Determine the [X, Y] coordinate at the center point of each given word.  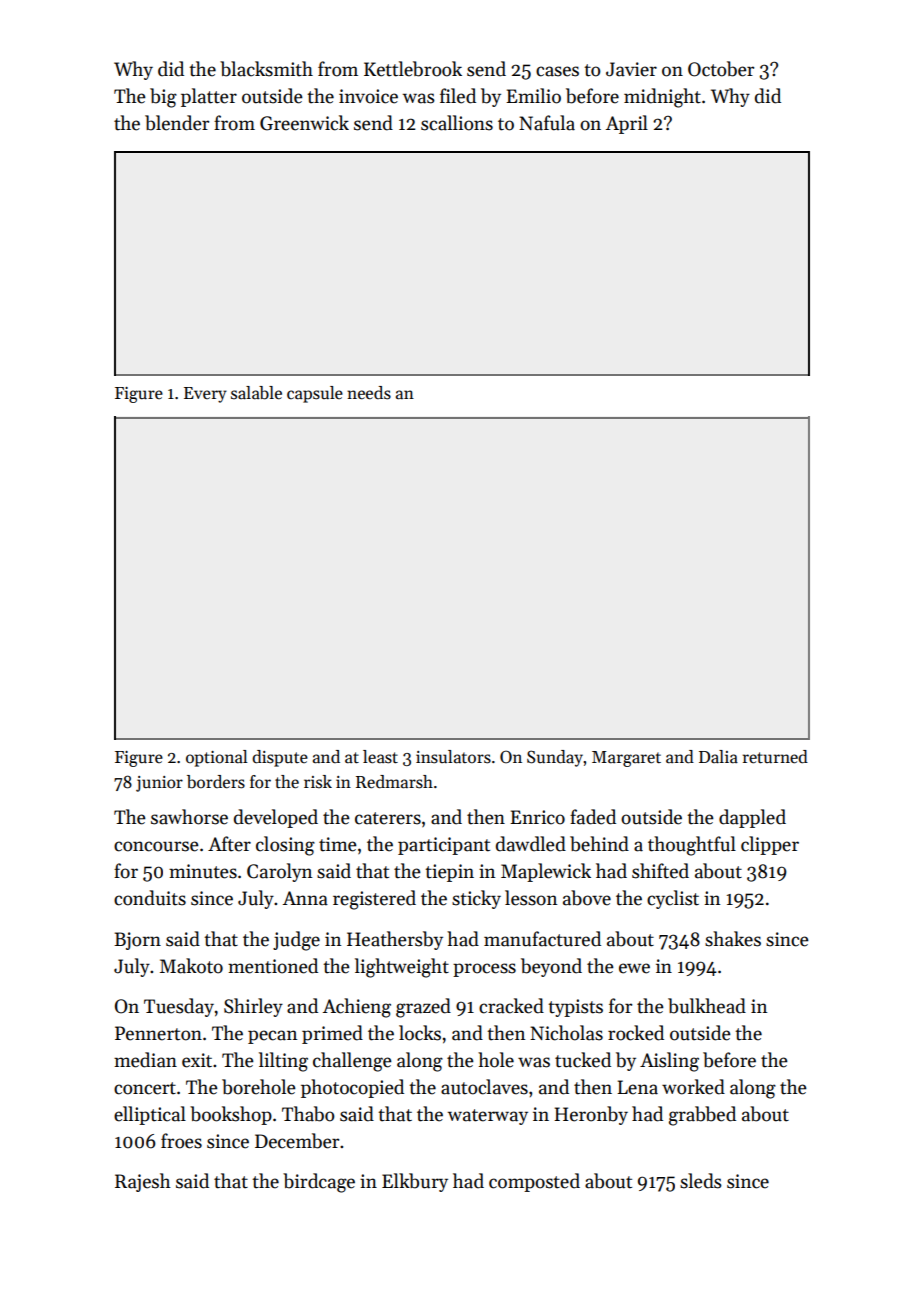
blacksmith [266, 69]
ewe [634, 968]
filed [458, 96]
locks [420, 1033]
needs [369, 393]
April [627, 124]
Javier [631, 69]
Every [205, 395]
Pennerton [158, 1033]
